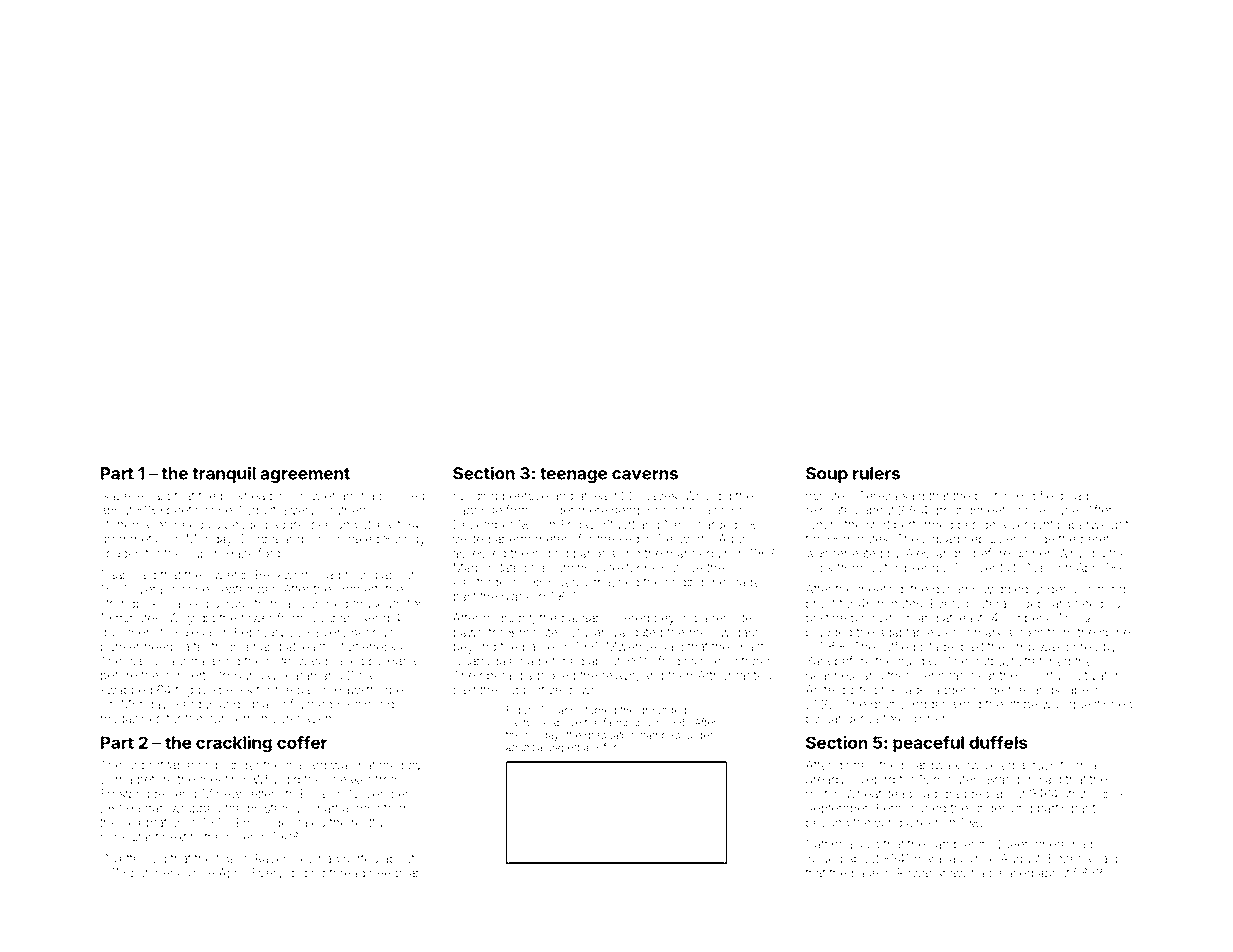 This page has width=1233, height=952. What do you see at coordinates (372, 632) in the page?
I see `serious` at bounding box center [372, 632].
